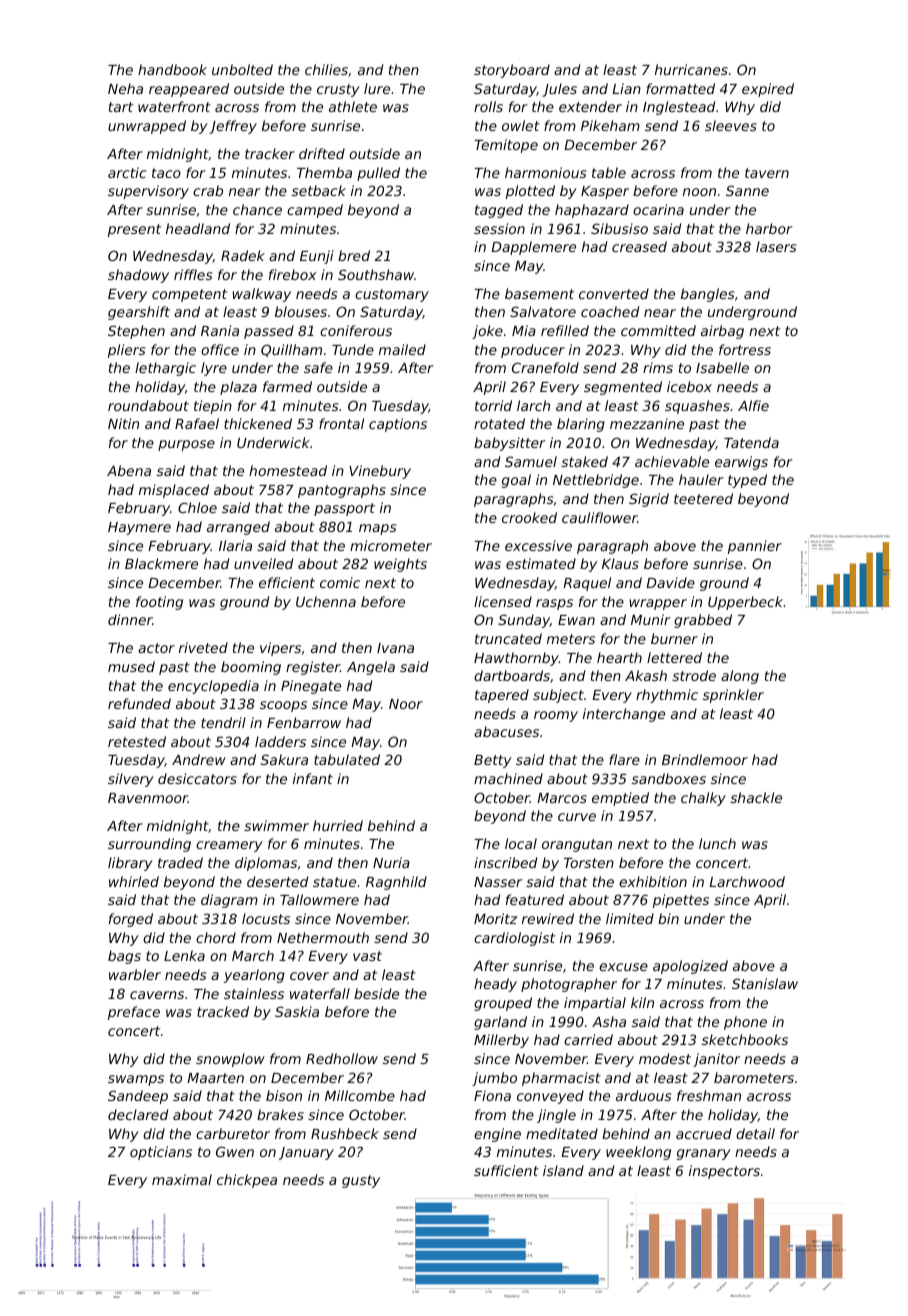 This screenshot has height=1316, width=908. What do you see at coordinates (377, 88) in the screenshot?
I see `lure` at bounding box center [377, 88].
